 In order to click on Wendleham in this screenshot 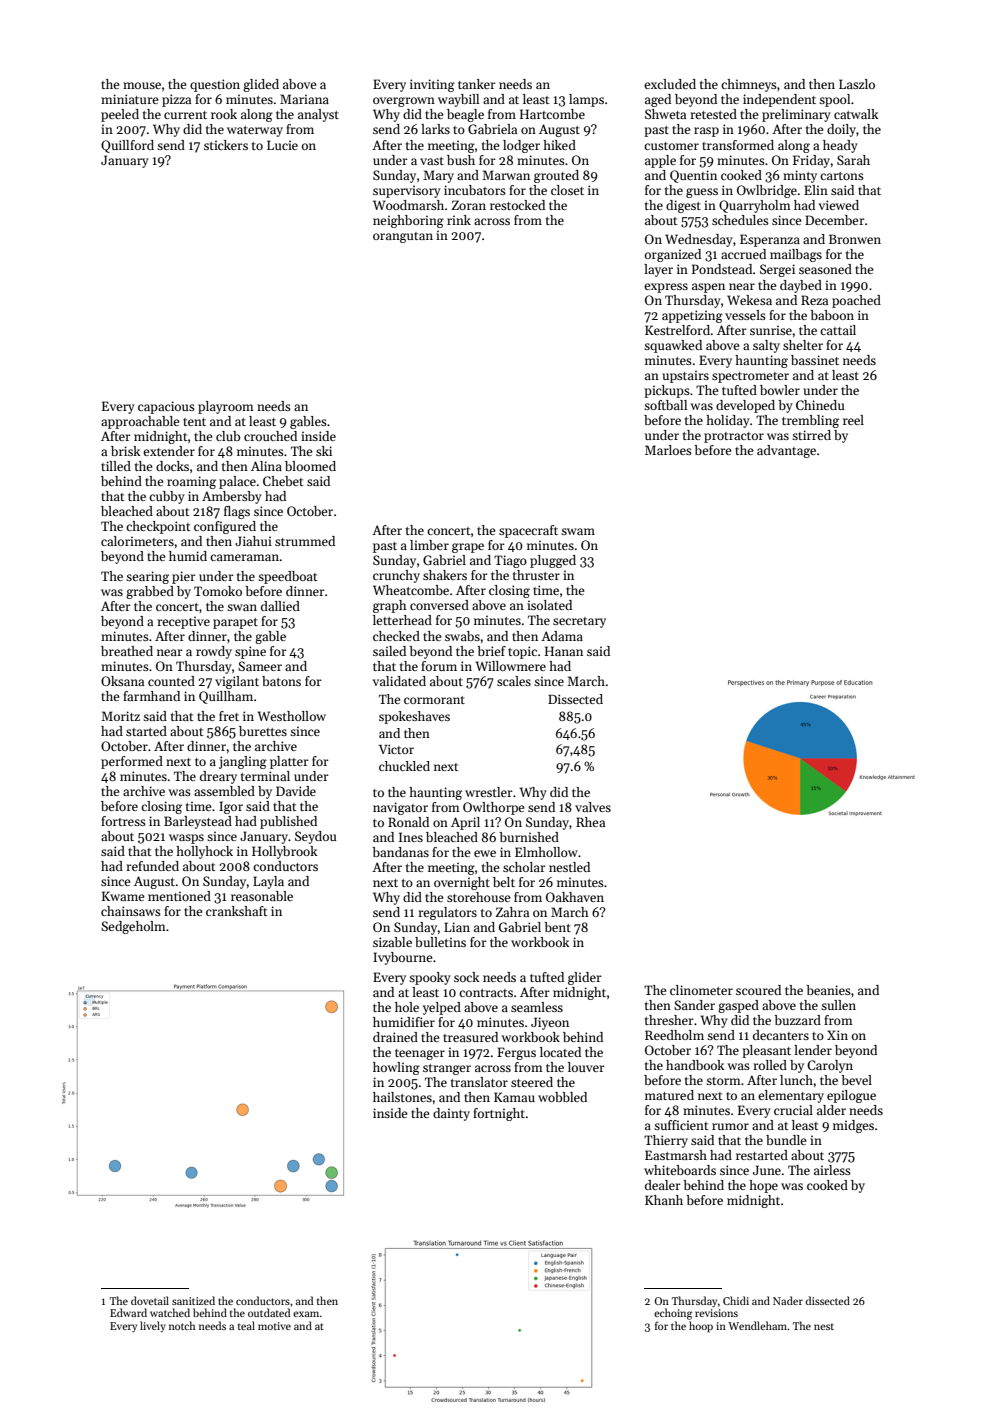, I will do `click(758, 1325)`.
